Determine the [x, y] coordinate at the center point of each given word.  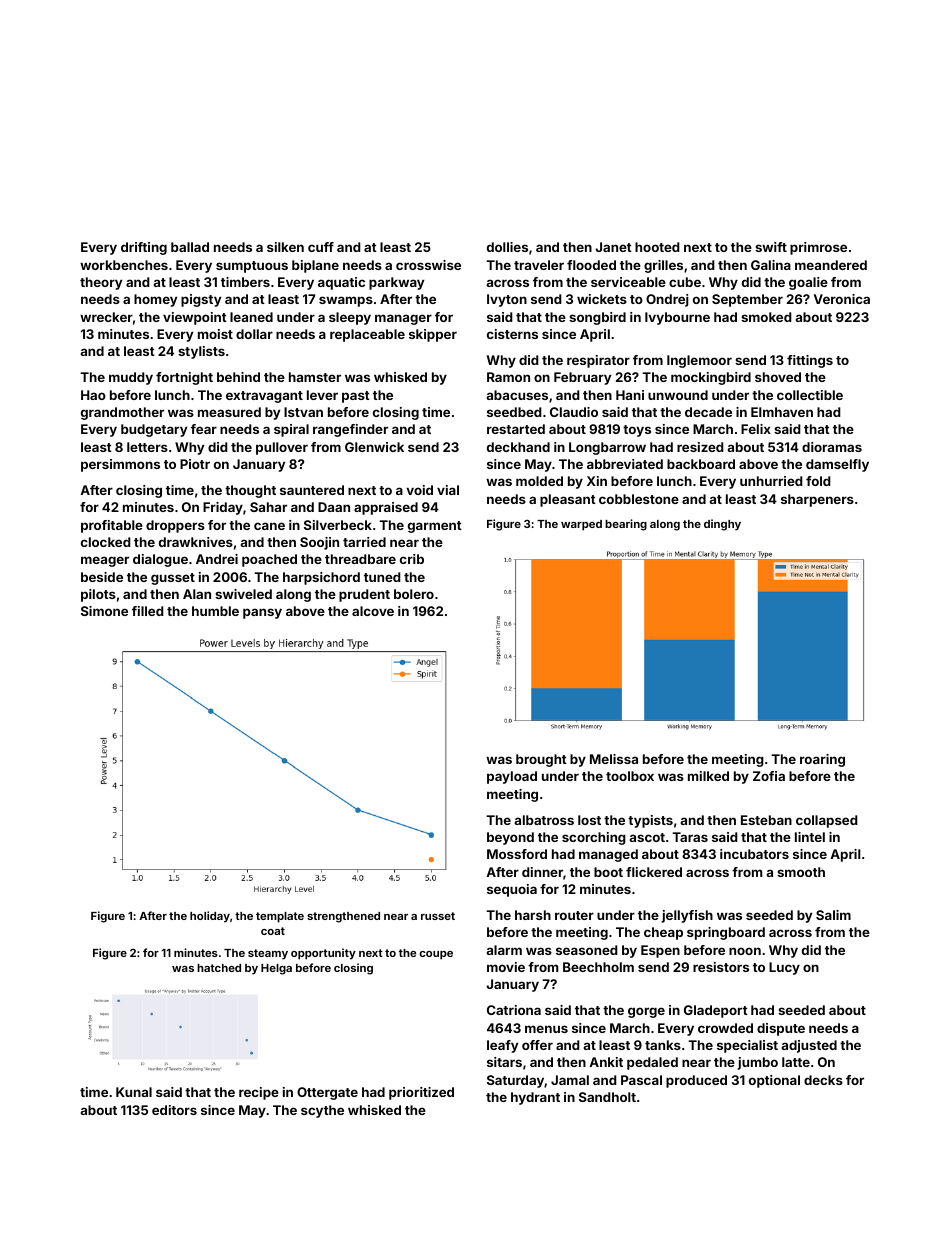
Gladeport [716, 1011]
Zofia [769, 776]
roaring [822, 760]
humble [215, 611]
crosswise [428, 265]
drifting [144, 248]
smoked [766, 317]
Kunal [134, 1092]
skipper [433, 335]
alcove [373, 611]
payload [512, 777]
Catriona [514, 1010]
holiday [210, 917]
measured [229, 412]
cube [685, 282]
